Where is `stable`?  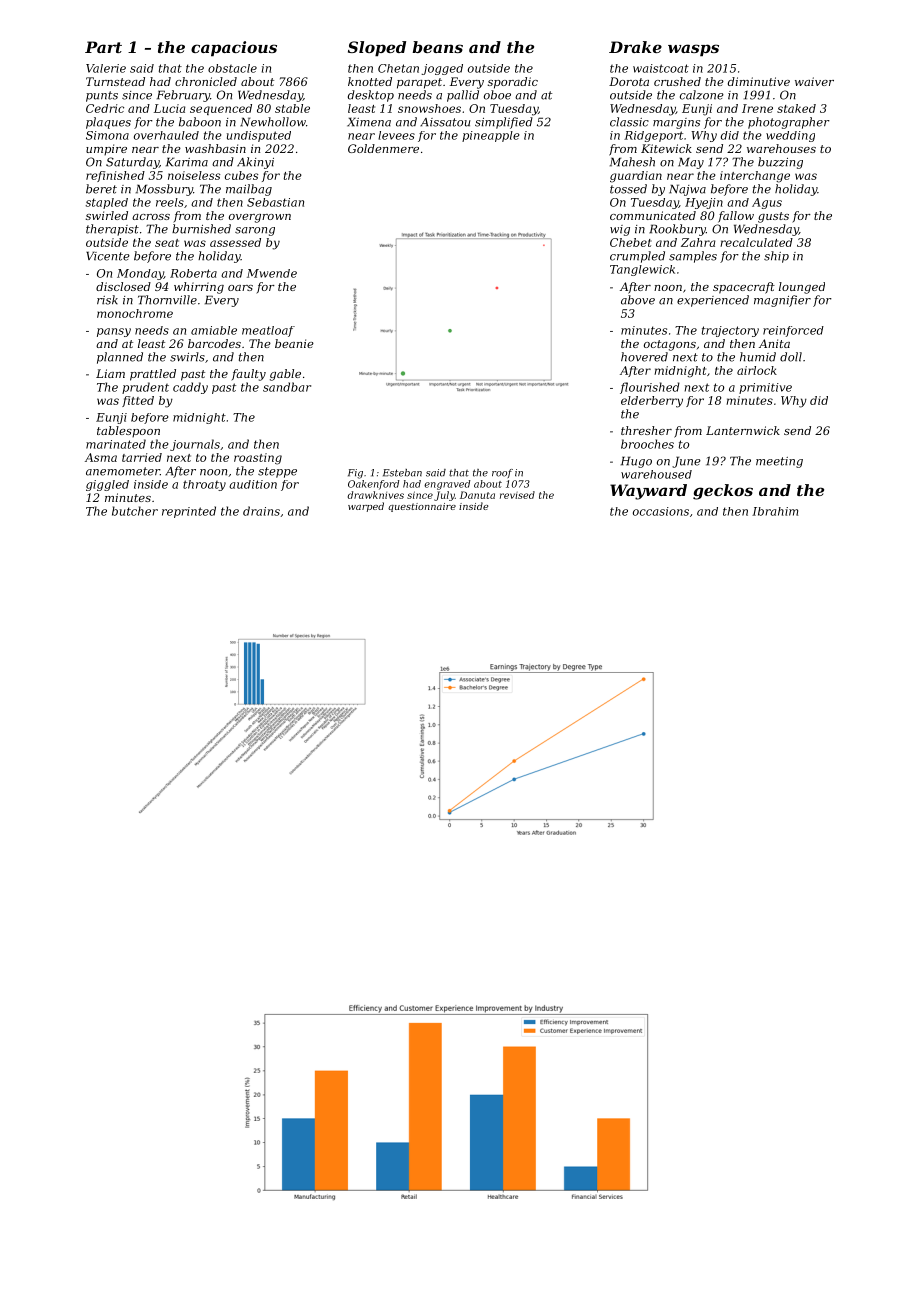
stable is located at coordinates (292, 108).
